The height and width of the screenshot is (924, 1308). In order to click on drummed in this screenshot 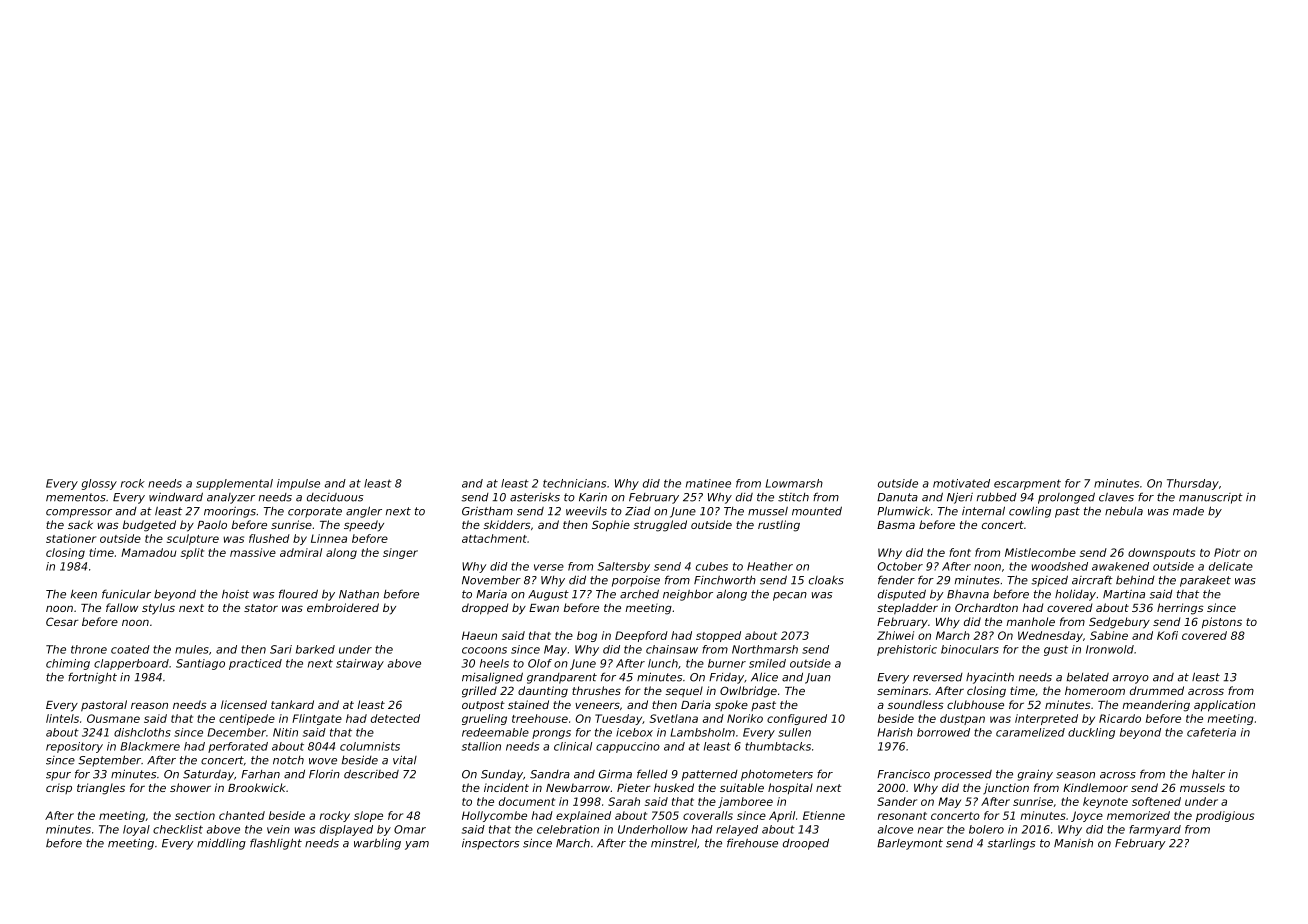, I will do `click(1157, 690)`.
